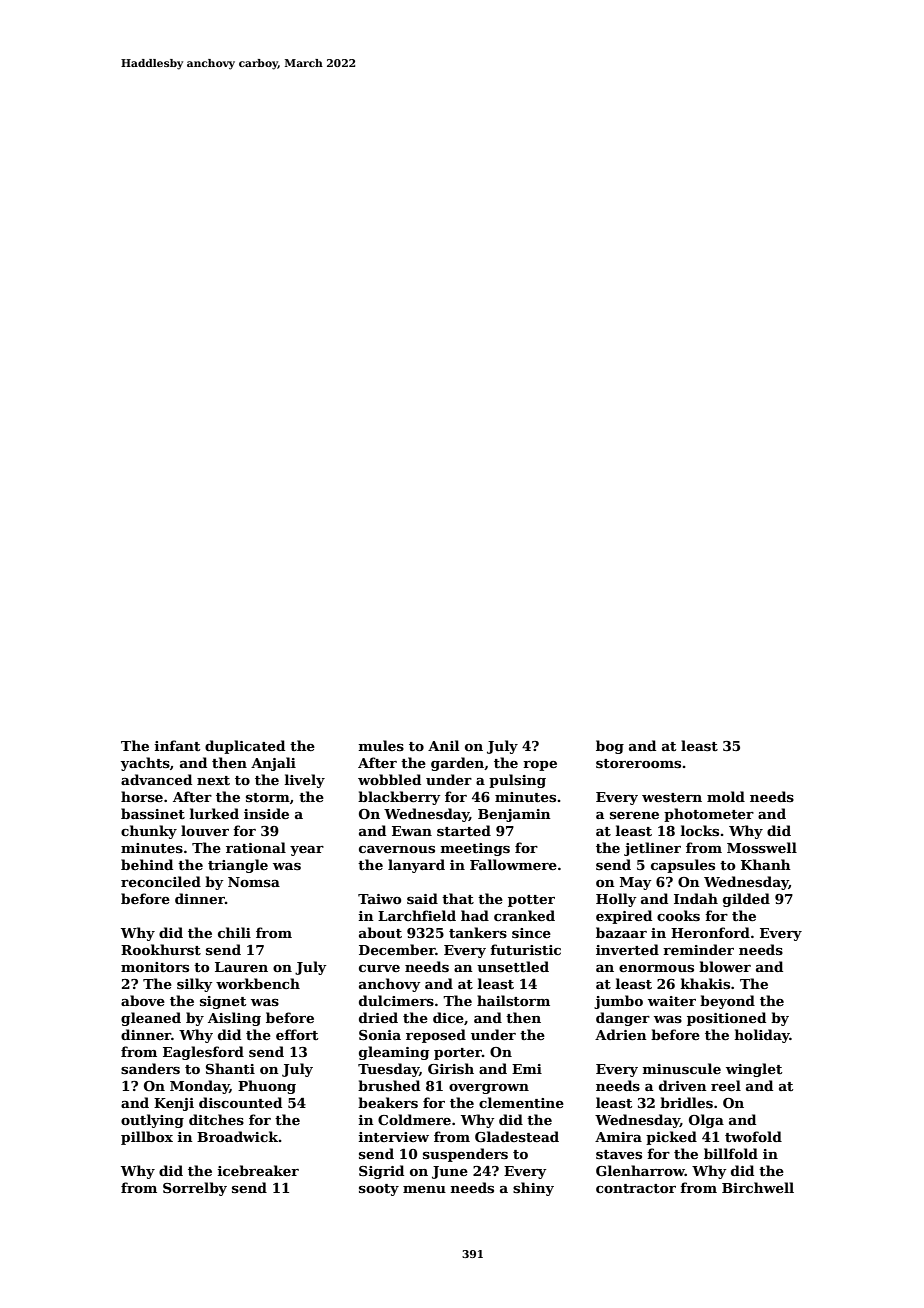  I want to click on clementine, so click(521, 1102).
